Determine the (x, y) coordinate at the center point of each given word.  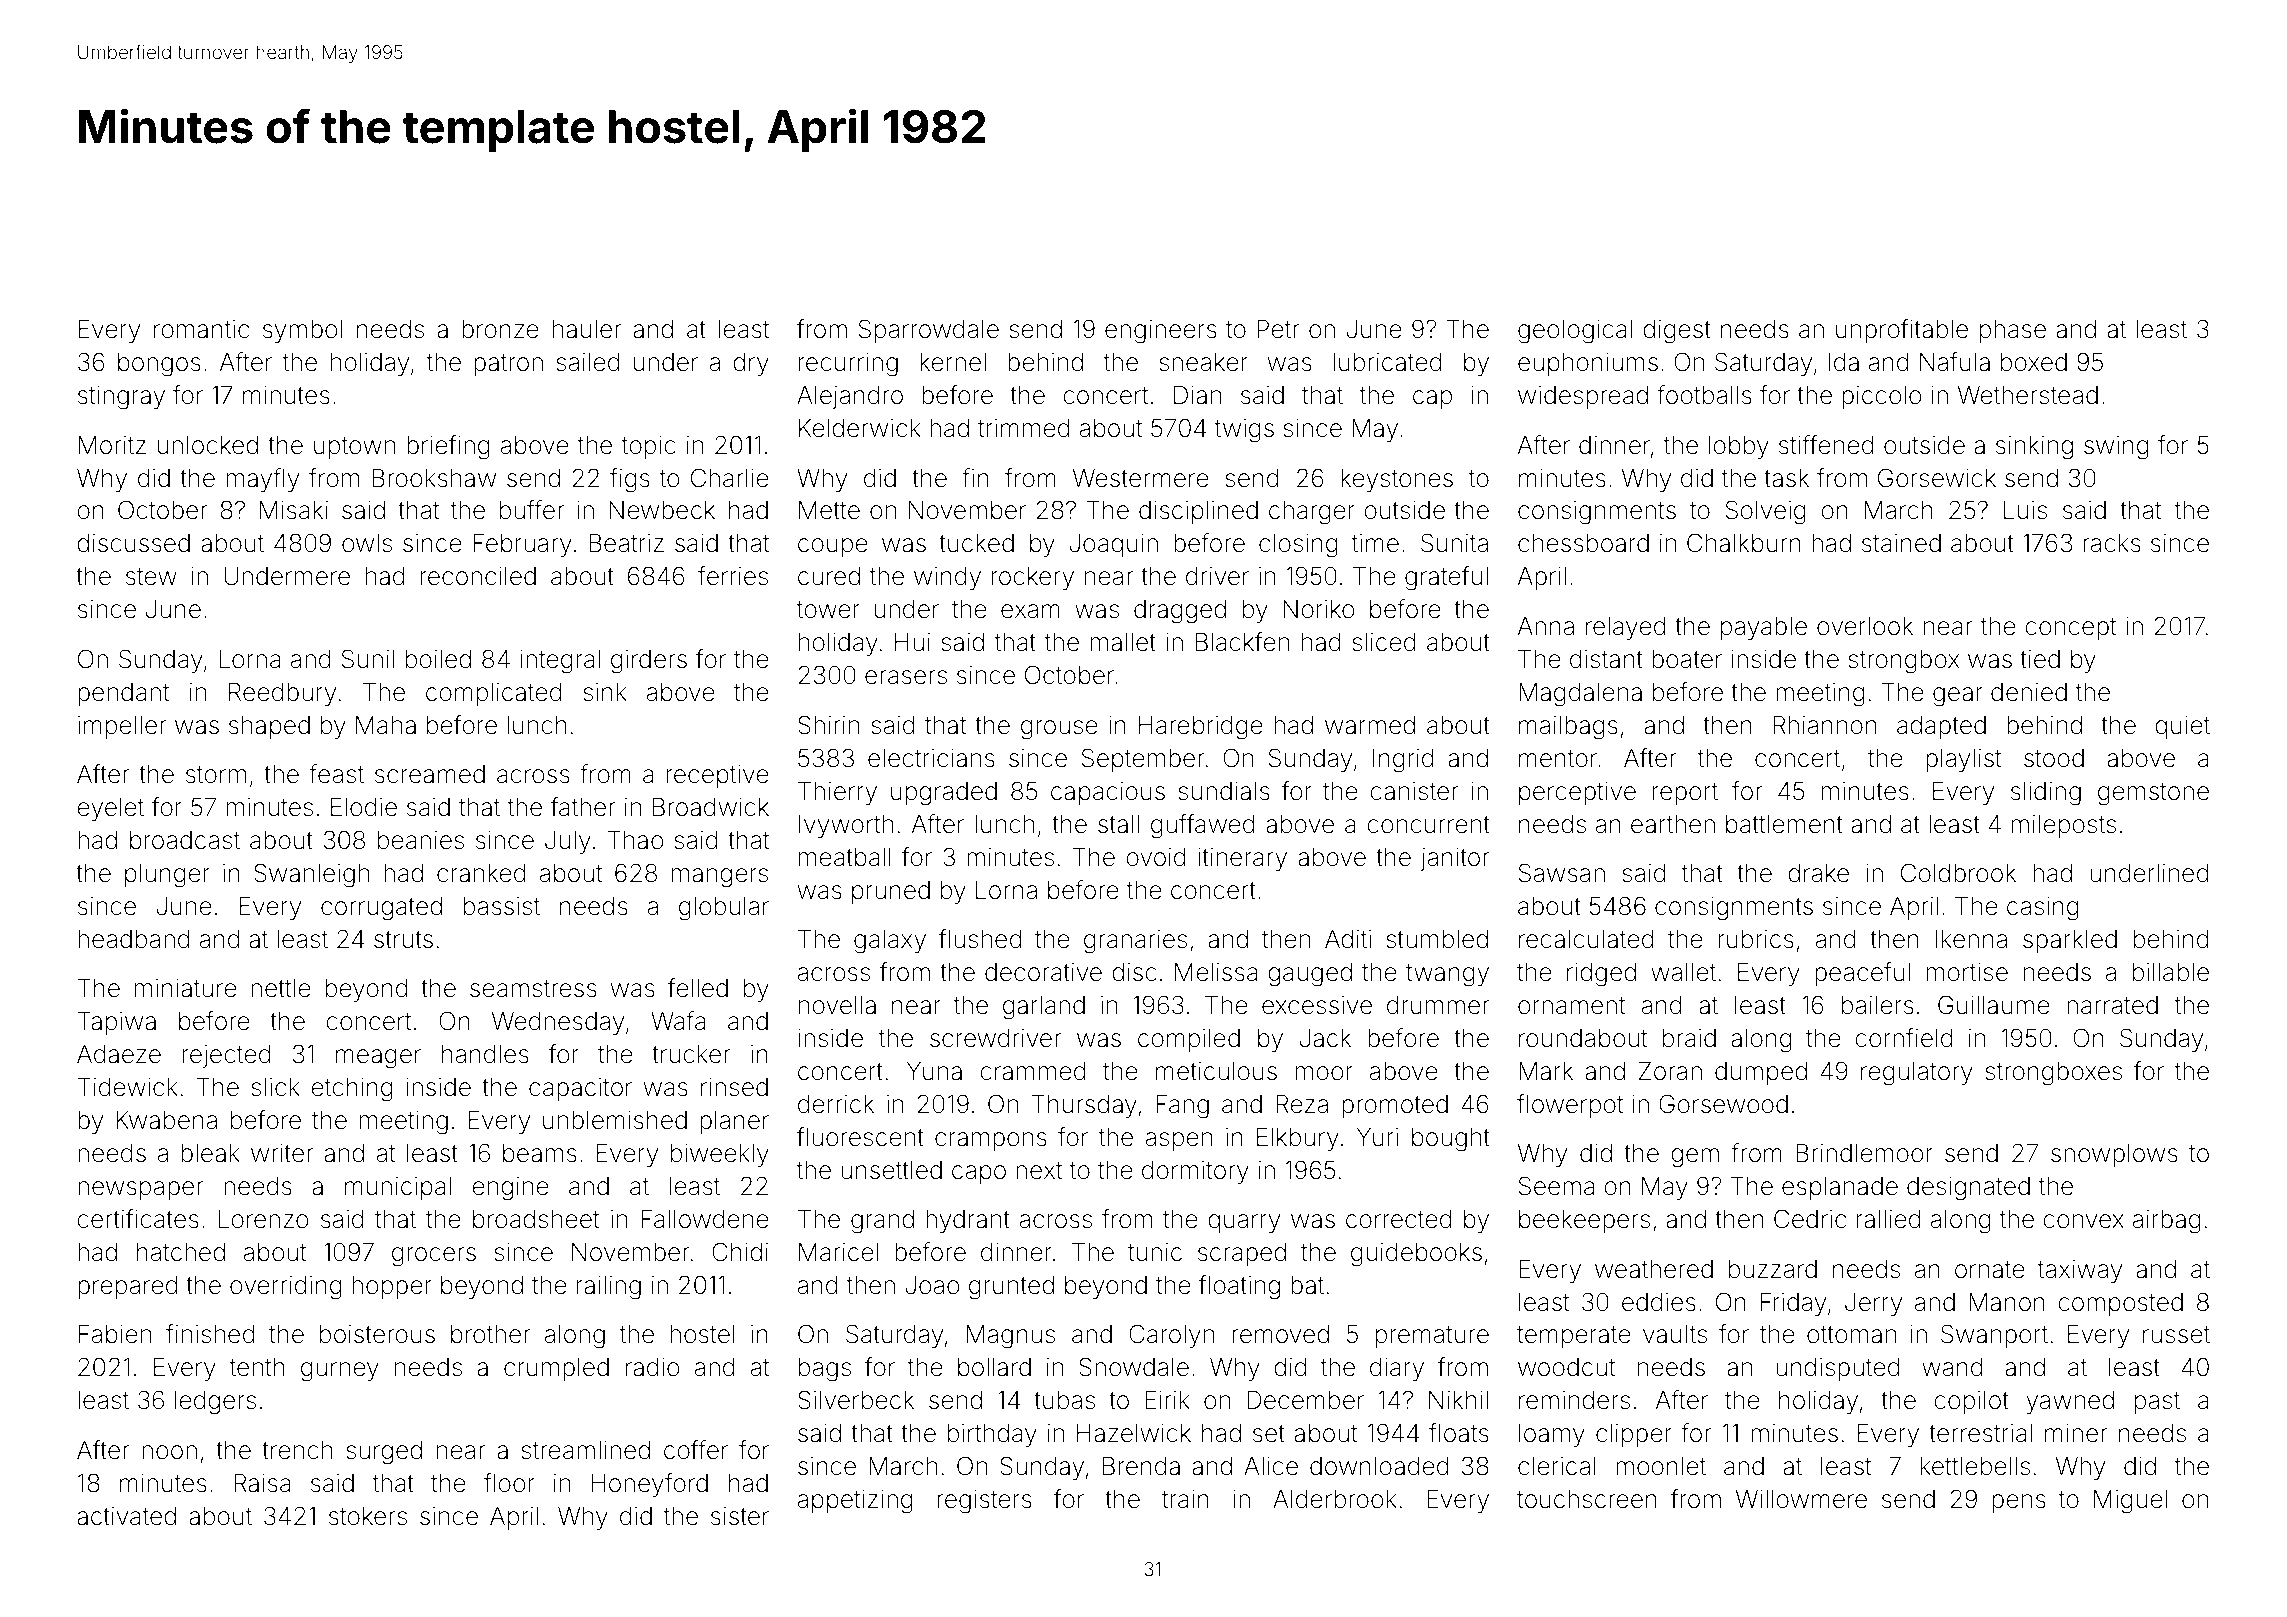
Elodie (364, 807)
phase (2013, 331)
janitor (1454, 859)
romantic (201, 329)
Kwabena (166, 1120)
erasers (906, 677)
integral (560, 662)
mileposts (2063, 826)
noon (169, 1452)
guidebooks (1416, 1255)
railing (609, 1288)
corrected (1399, 1219)
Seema (1557, 1186)
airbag (2167, 1222)
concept (2070, 629)
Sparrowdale (929, 331)
